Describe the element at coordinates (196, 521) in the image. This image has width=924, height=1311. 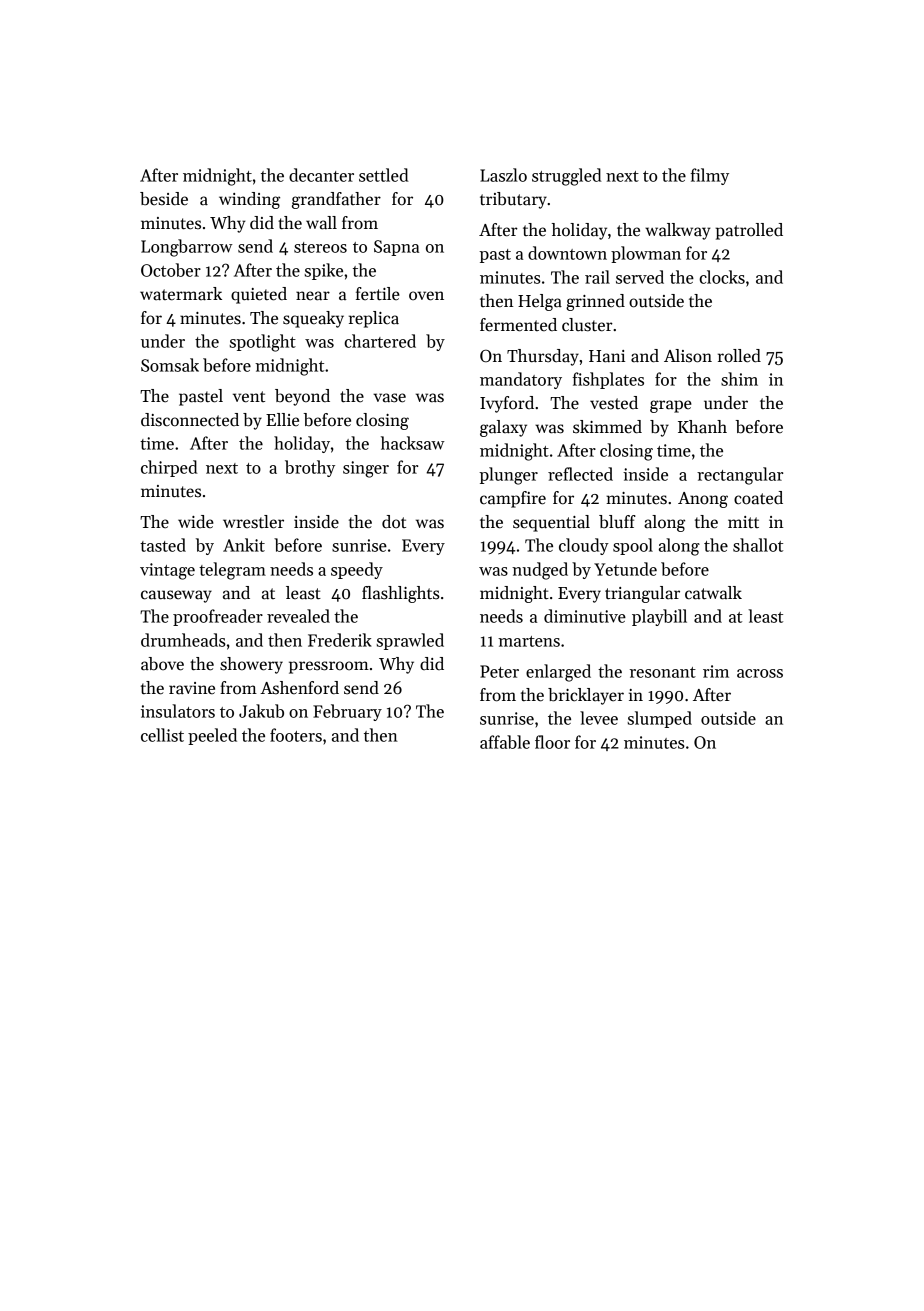
I see `wide` at that location.
